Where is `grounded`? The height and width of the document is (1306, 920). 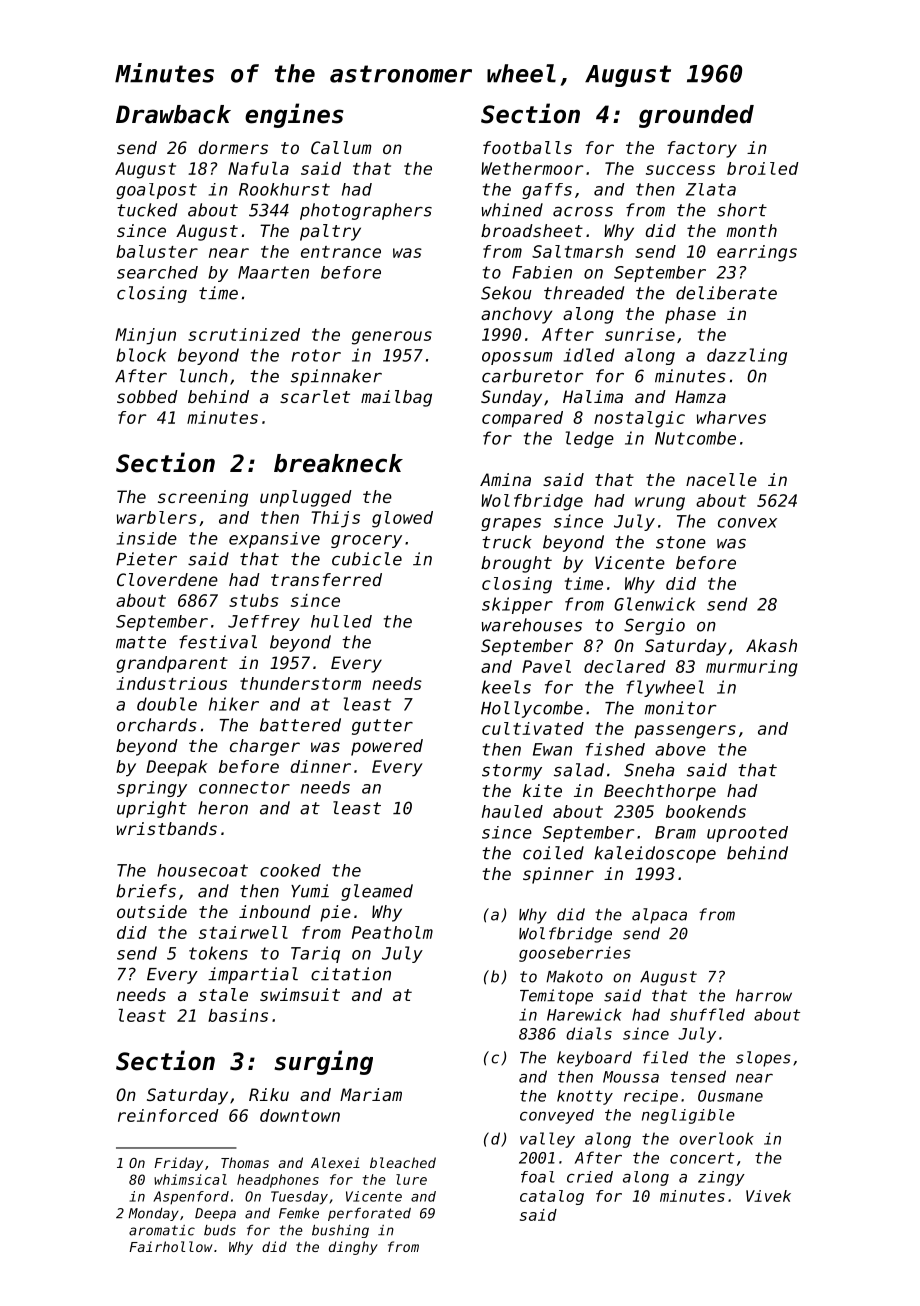 grounded is located at coordinates (696, 116).
